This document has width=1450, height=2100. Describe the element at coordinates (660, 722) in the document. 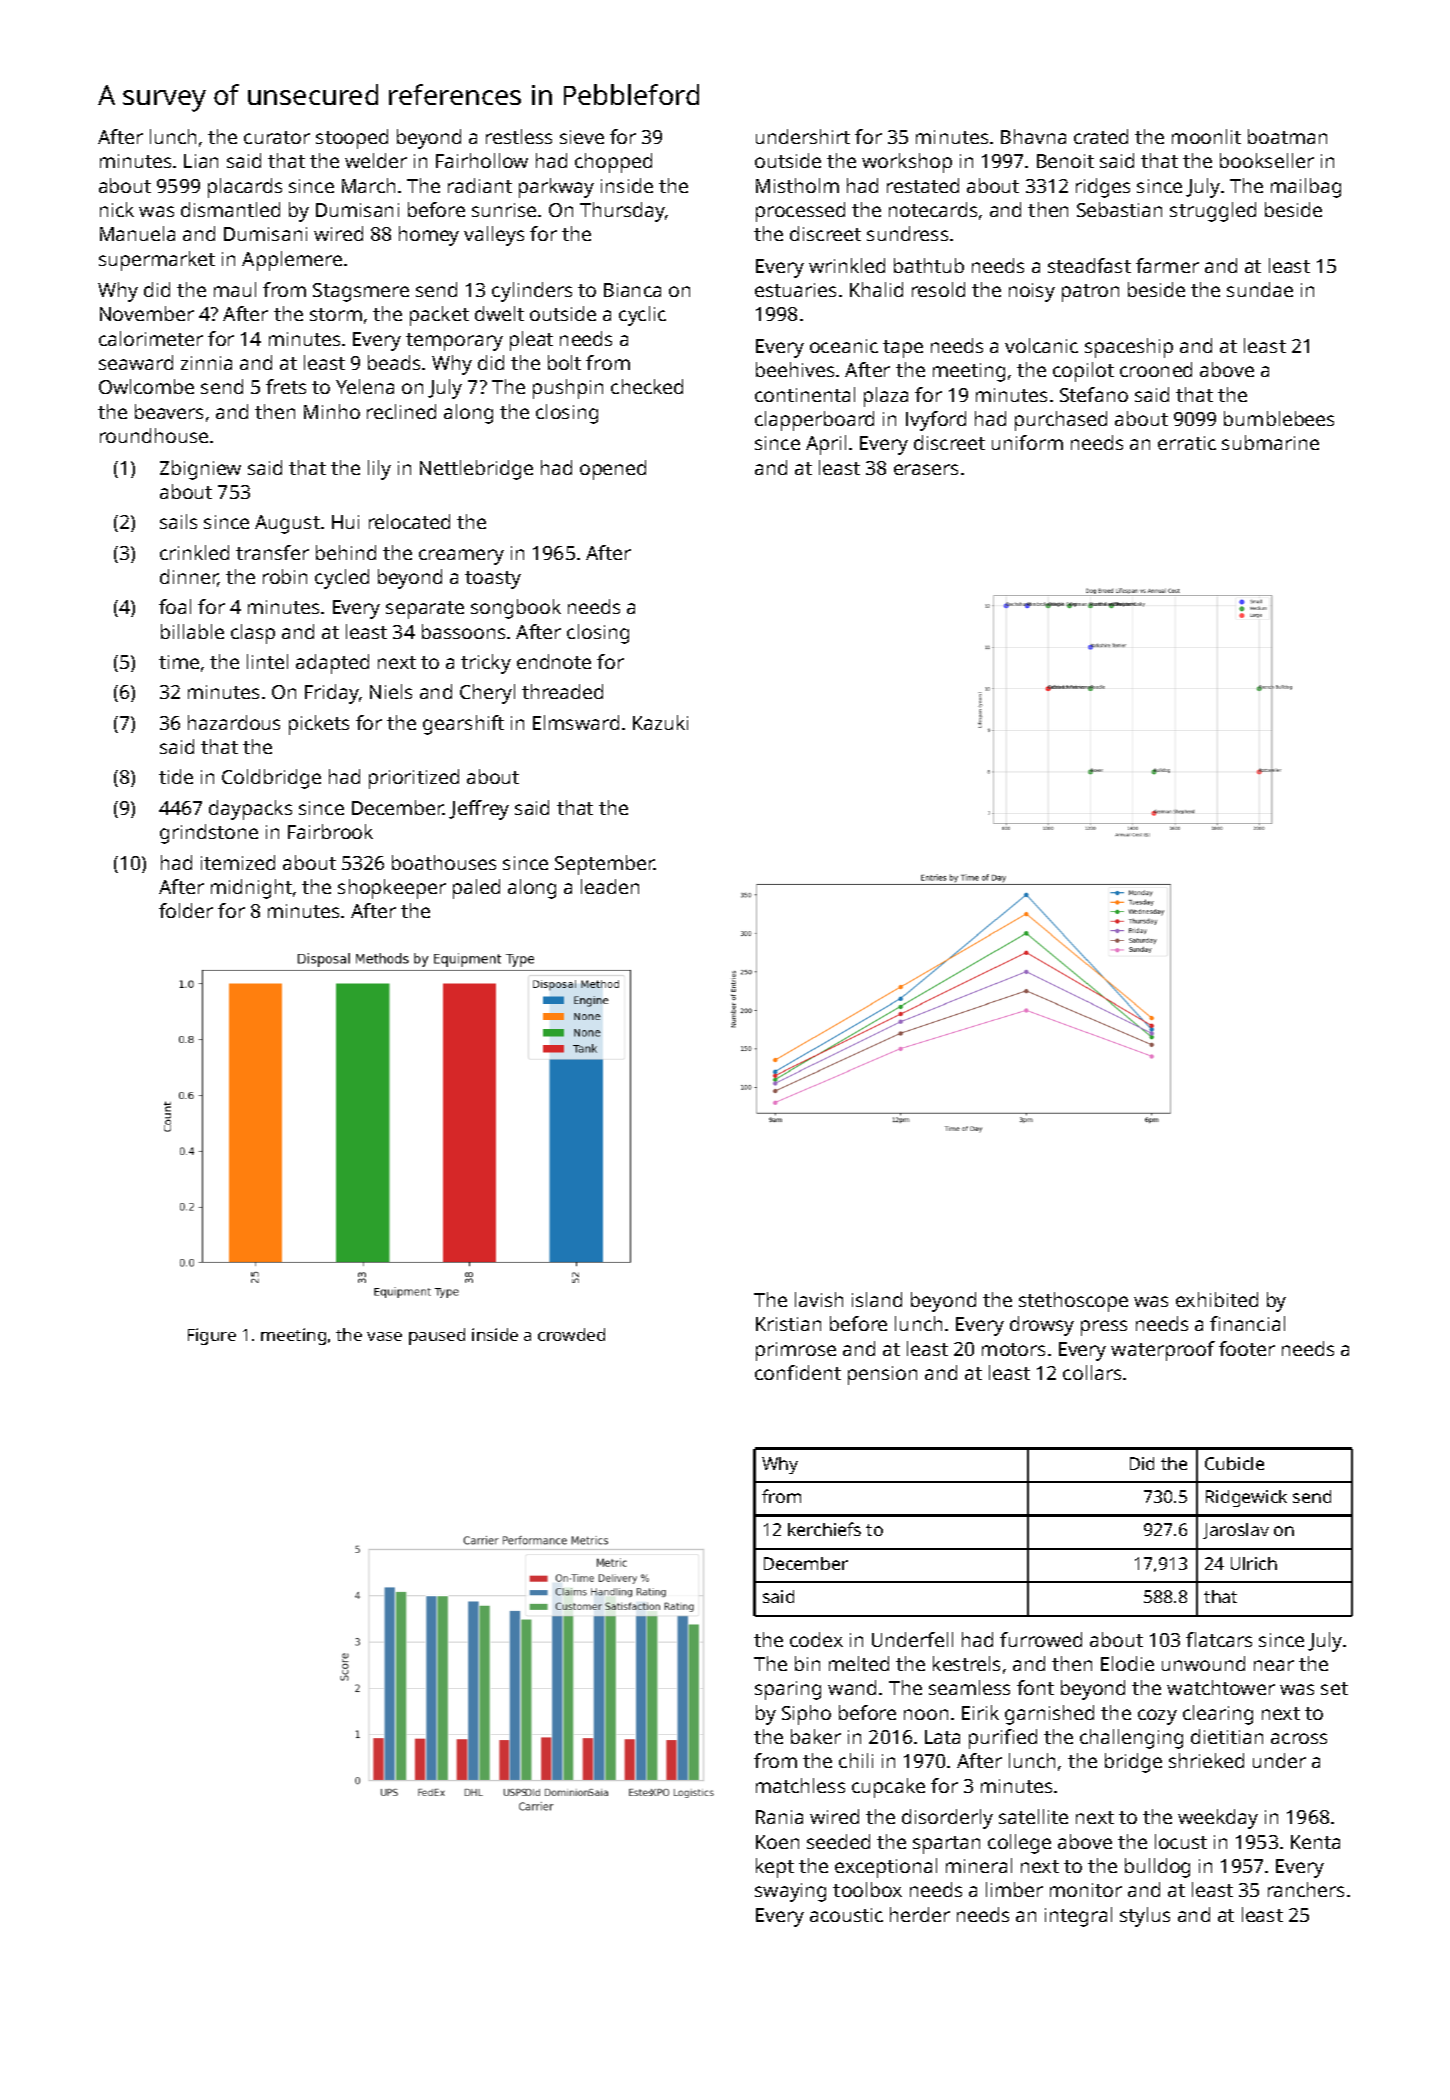

I see `Kazuki` at that location.
